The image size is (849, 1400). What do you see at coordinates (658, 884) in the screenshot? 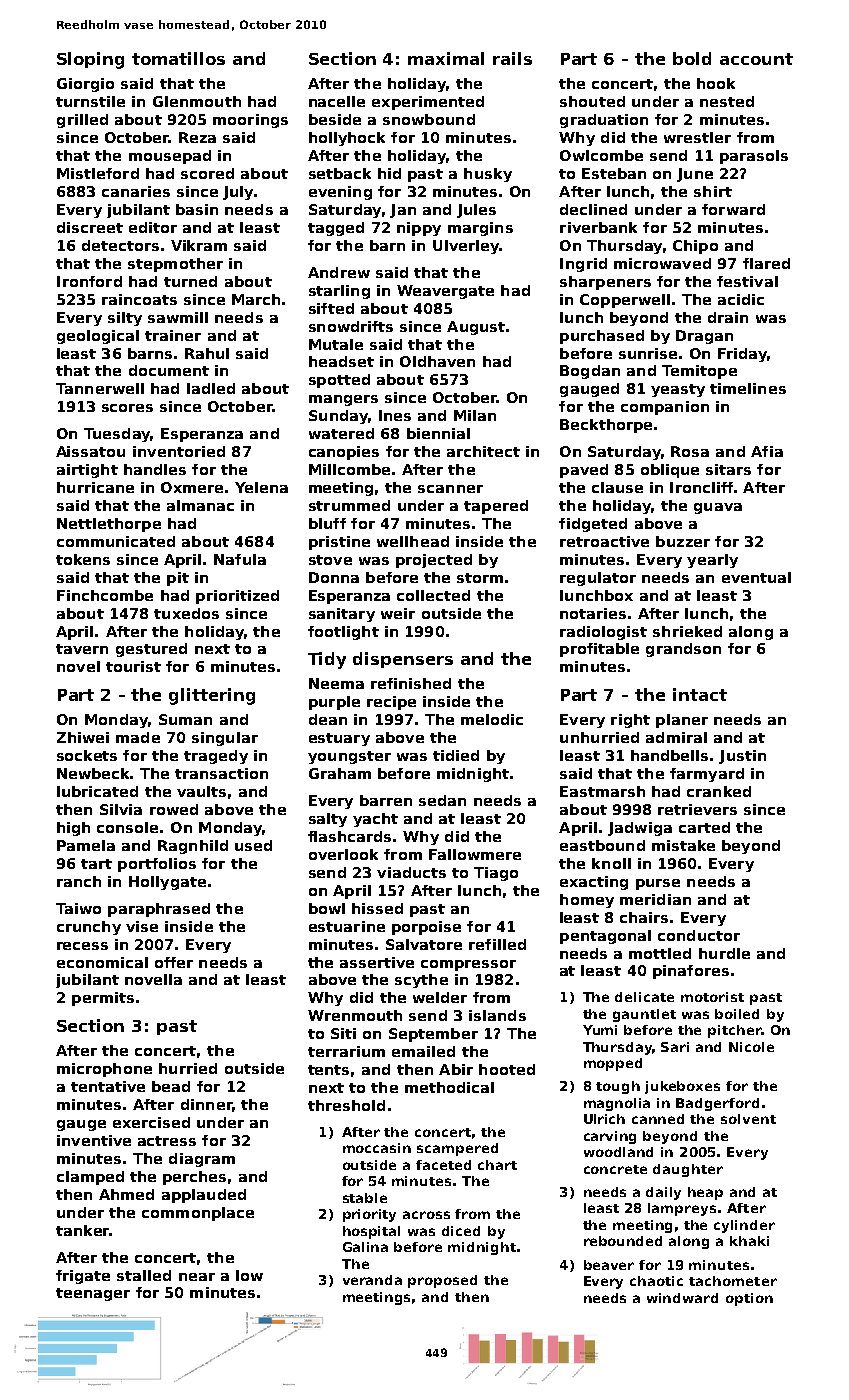
I see `purse` at bounding box center [658, 884].
